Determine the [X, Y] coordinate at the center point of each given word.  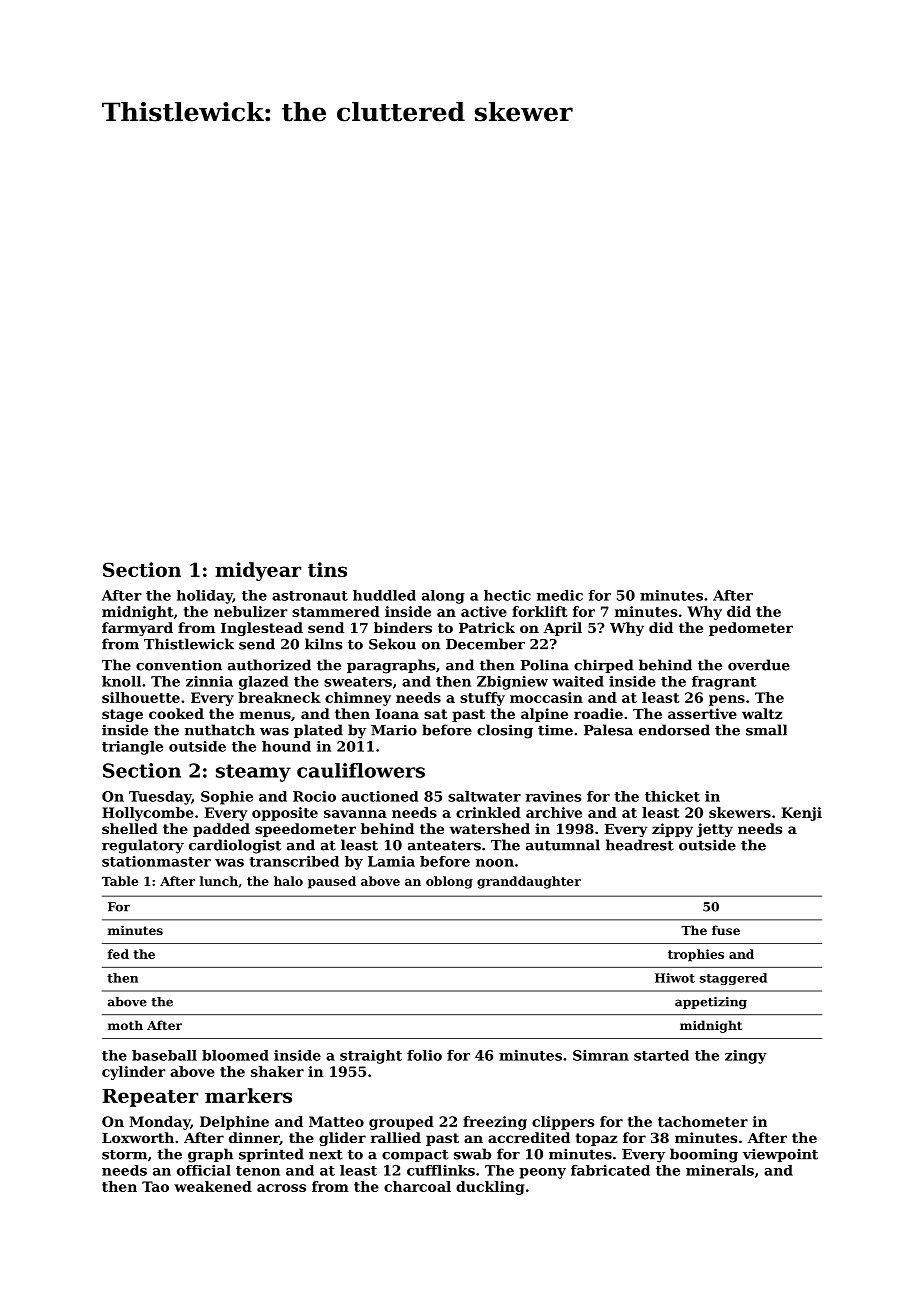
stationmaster [156, 861]
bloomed [235, 1055]
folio [424, 1055]
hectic [507, 595]
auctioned [380, 796]
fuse [726, 930]
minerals [720, 1170]
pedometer [751, 629]
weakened [213, 1186]
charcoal [417, 1186]
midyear [258, 571]
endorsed [674, 730]
